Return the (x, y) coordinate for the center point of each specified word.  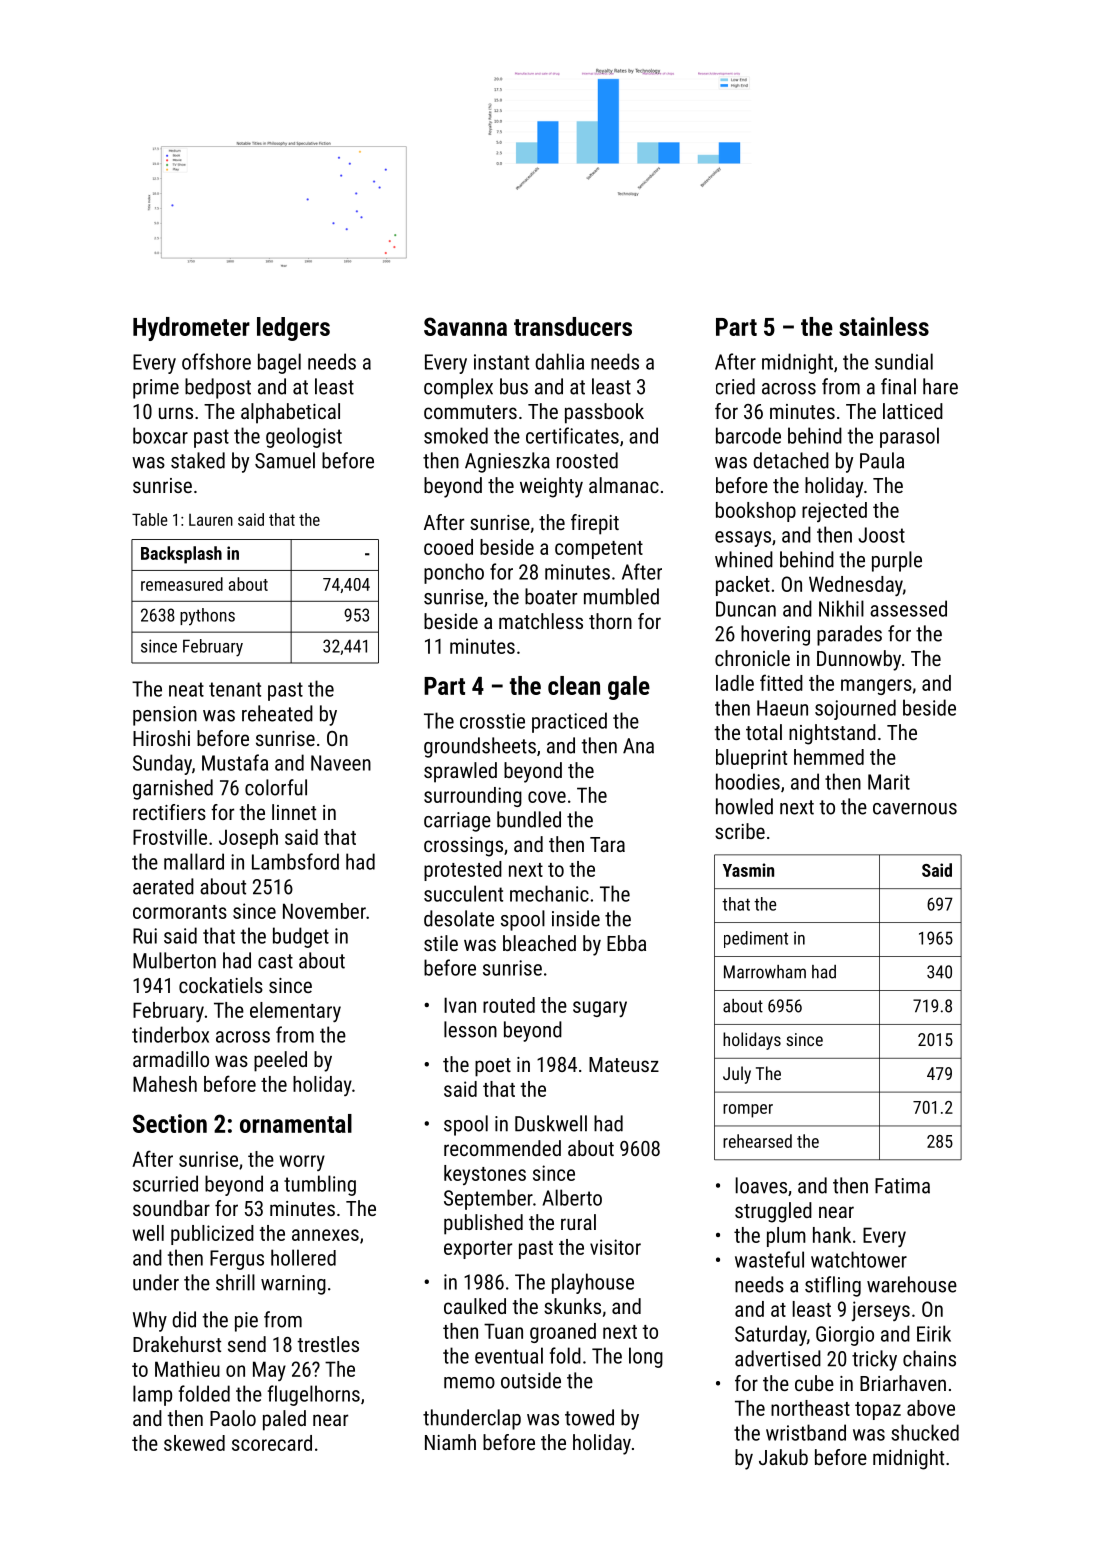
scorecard (272, 1443)
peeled (280, 1061)
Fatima (902, 1186)
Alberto (572, 1197)
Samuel (285, 460)
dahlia (559, 361)
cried (735, 386)
